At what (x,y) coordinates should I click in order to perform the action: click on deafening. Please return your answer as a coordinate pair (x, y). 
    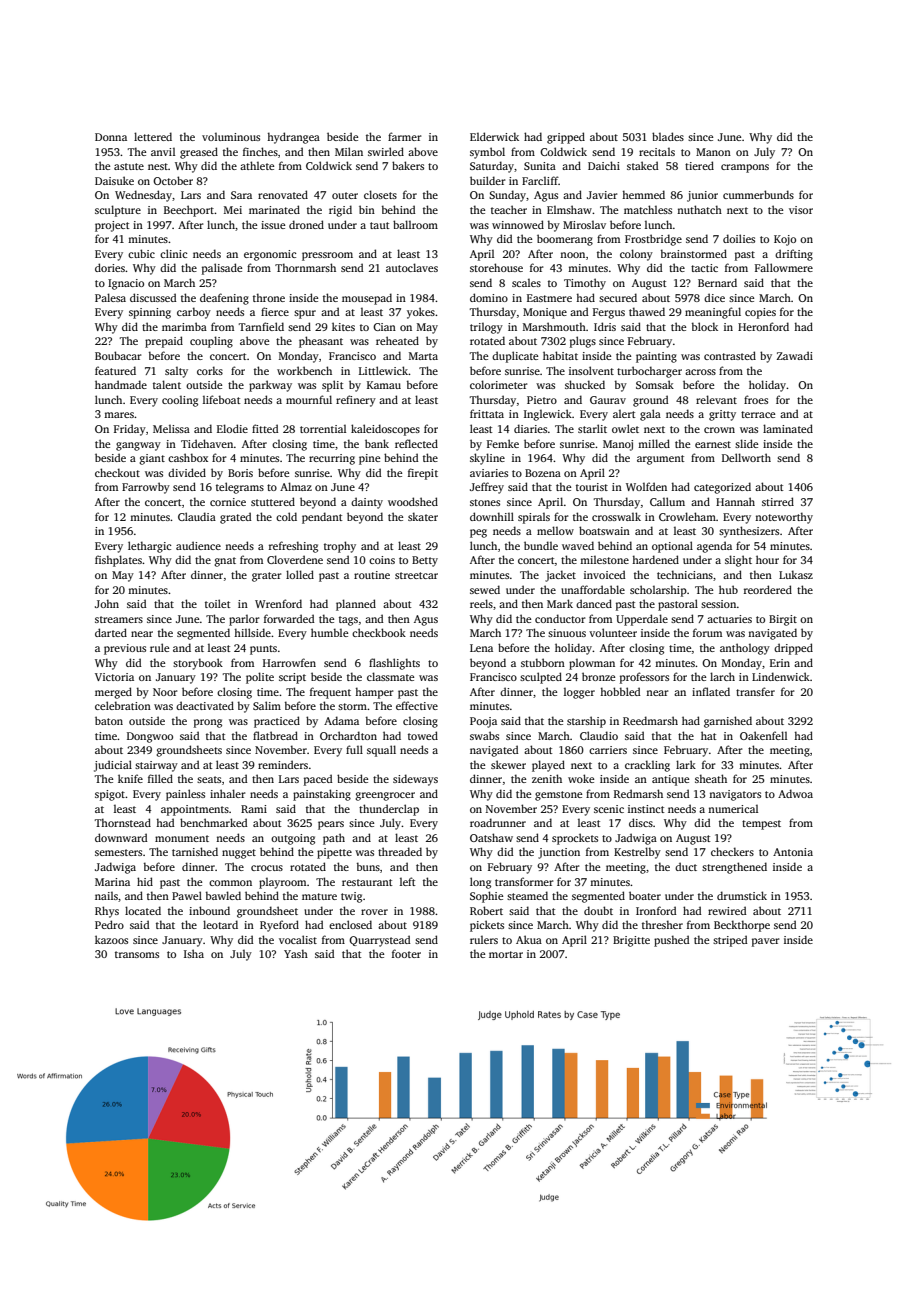
    Looking at the image, I should click on (224, 299).
